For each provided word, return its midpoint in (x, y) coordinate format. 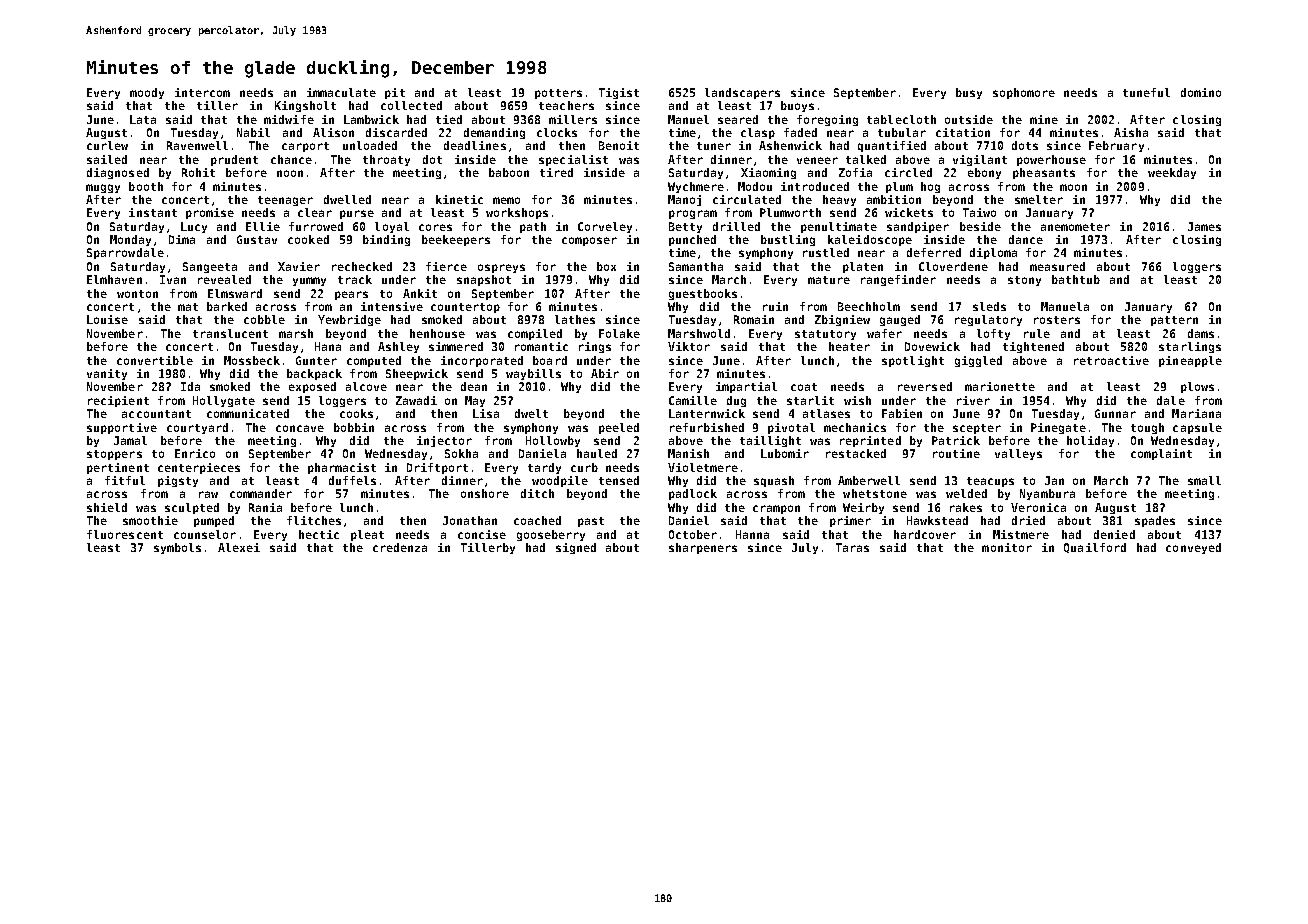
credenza (400, 547)
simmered (456, 346)
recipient (118, 401)
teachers (566, 105)
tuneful (1146, 92)
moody (147, 93)
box (606, 266)
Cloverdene (953, 266)
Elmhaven (114, 279)
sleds (989, 306)
